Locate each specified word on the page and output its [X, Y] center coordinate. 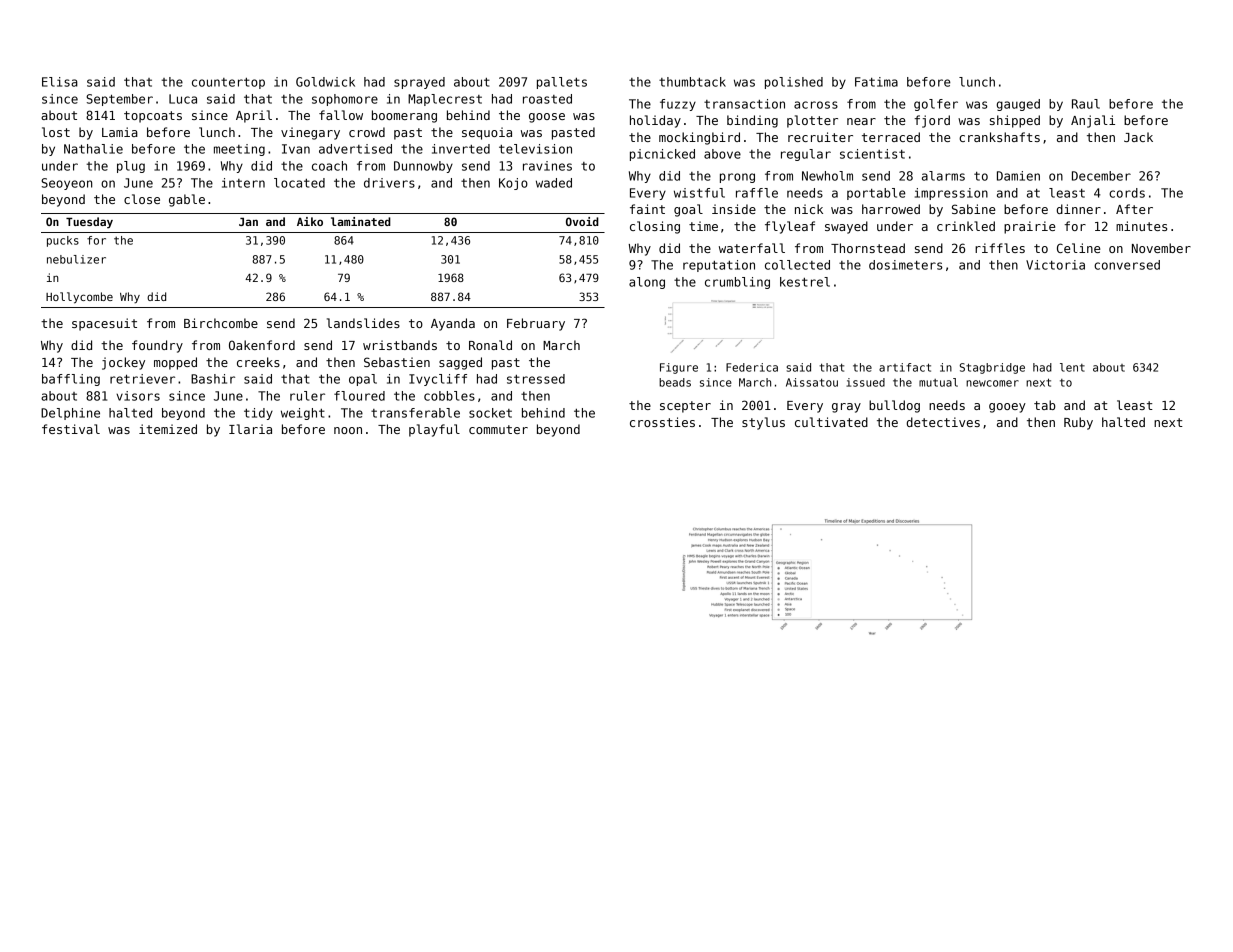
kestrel [805, 282]
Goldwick [325, 82]
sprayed [419, 83]
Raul [1086, 104]
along [647, 283]
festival [71, 429]
